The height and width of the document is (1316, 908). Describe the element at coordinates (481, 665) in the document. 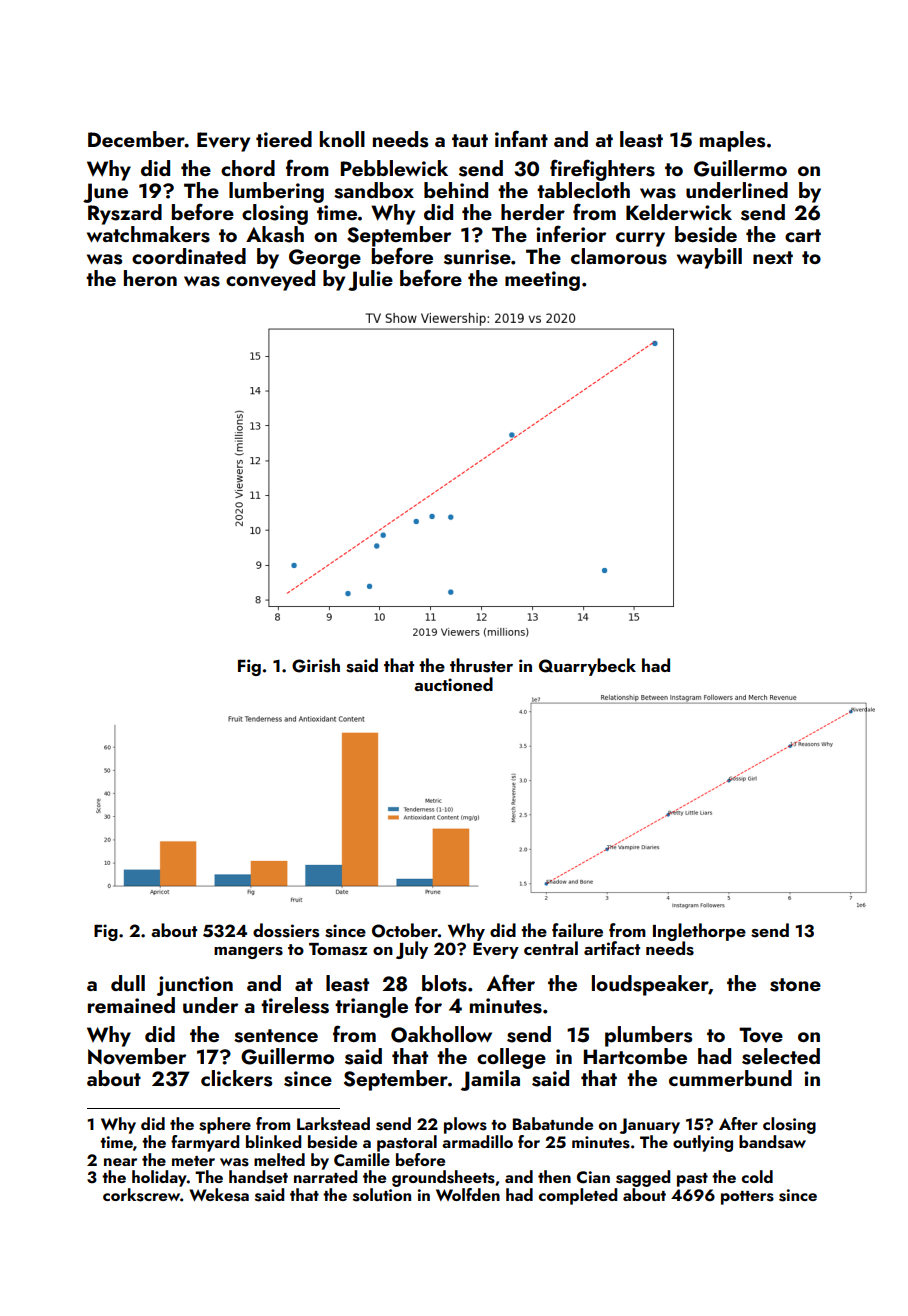

I see `thruster` at that location.
